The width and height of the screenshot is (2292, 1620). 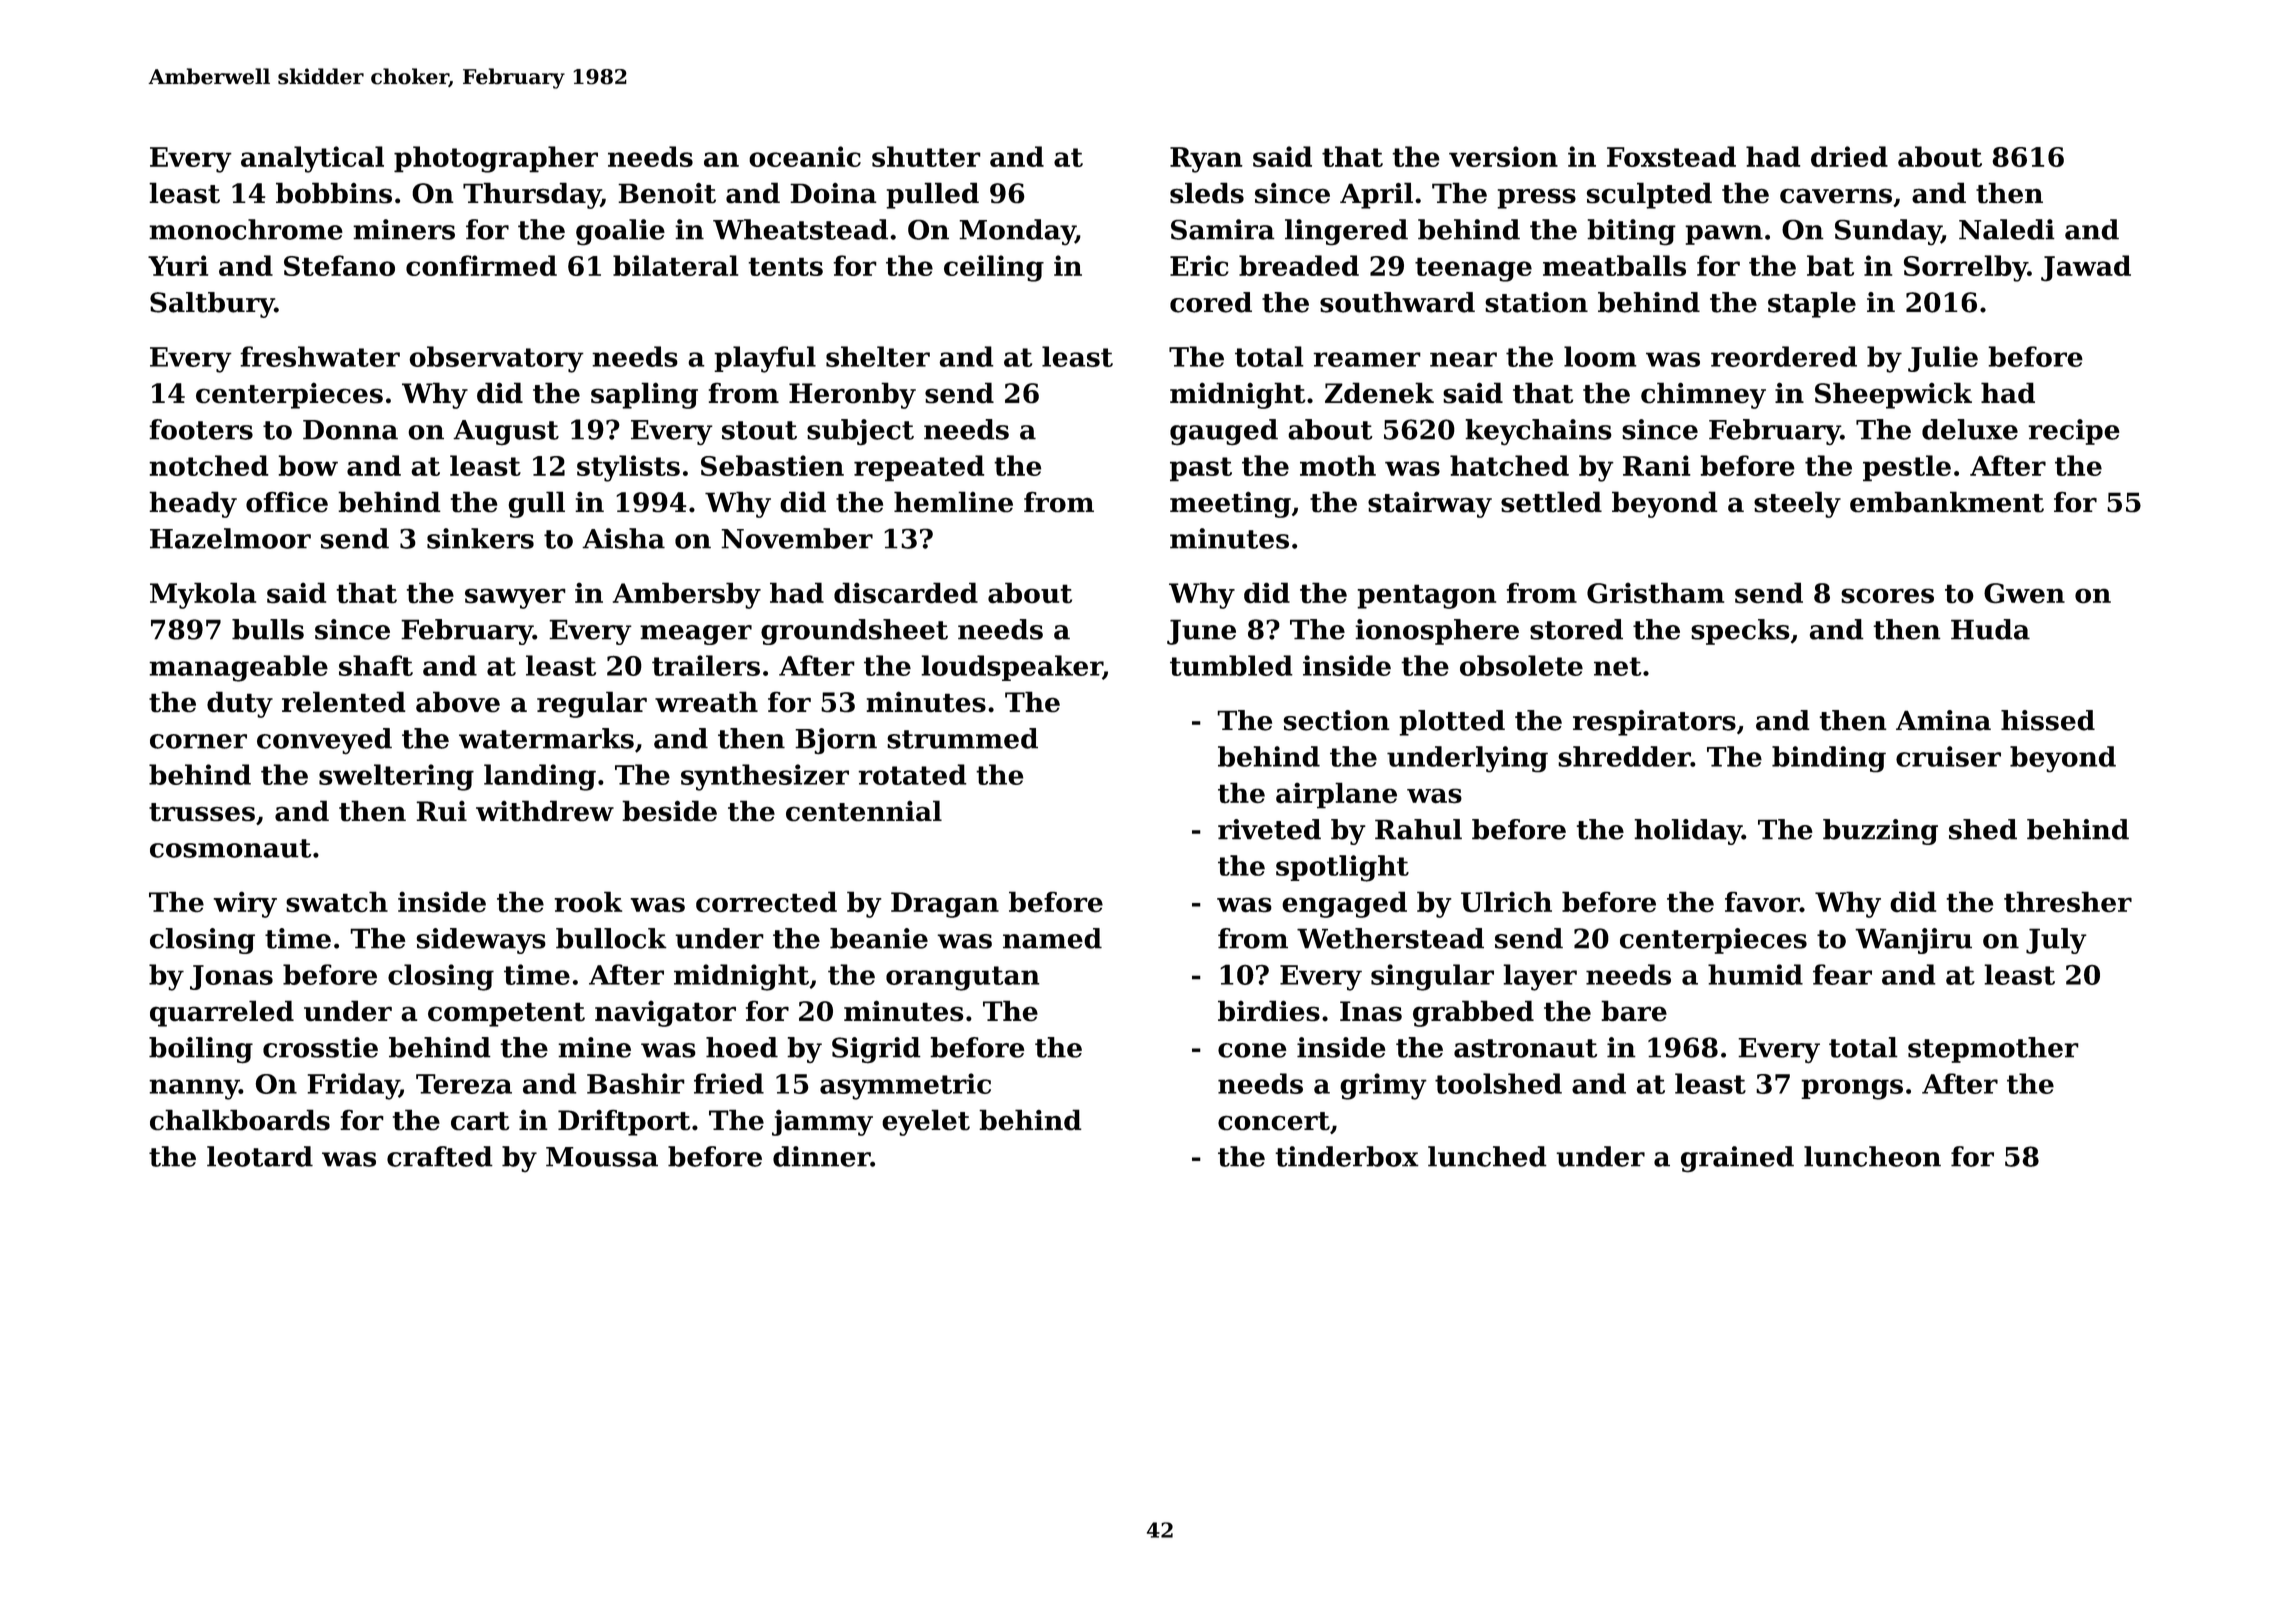 I want to click on dried, so click(x=1849, y=156).
